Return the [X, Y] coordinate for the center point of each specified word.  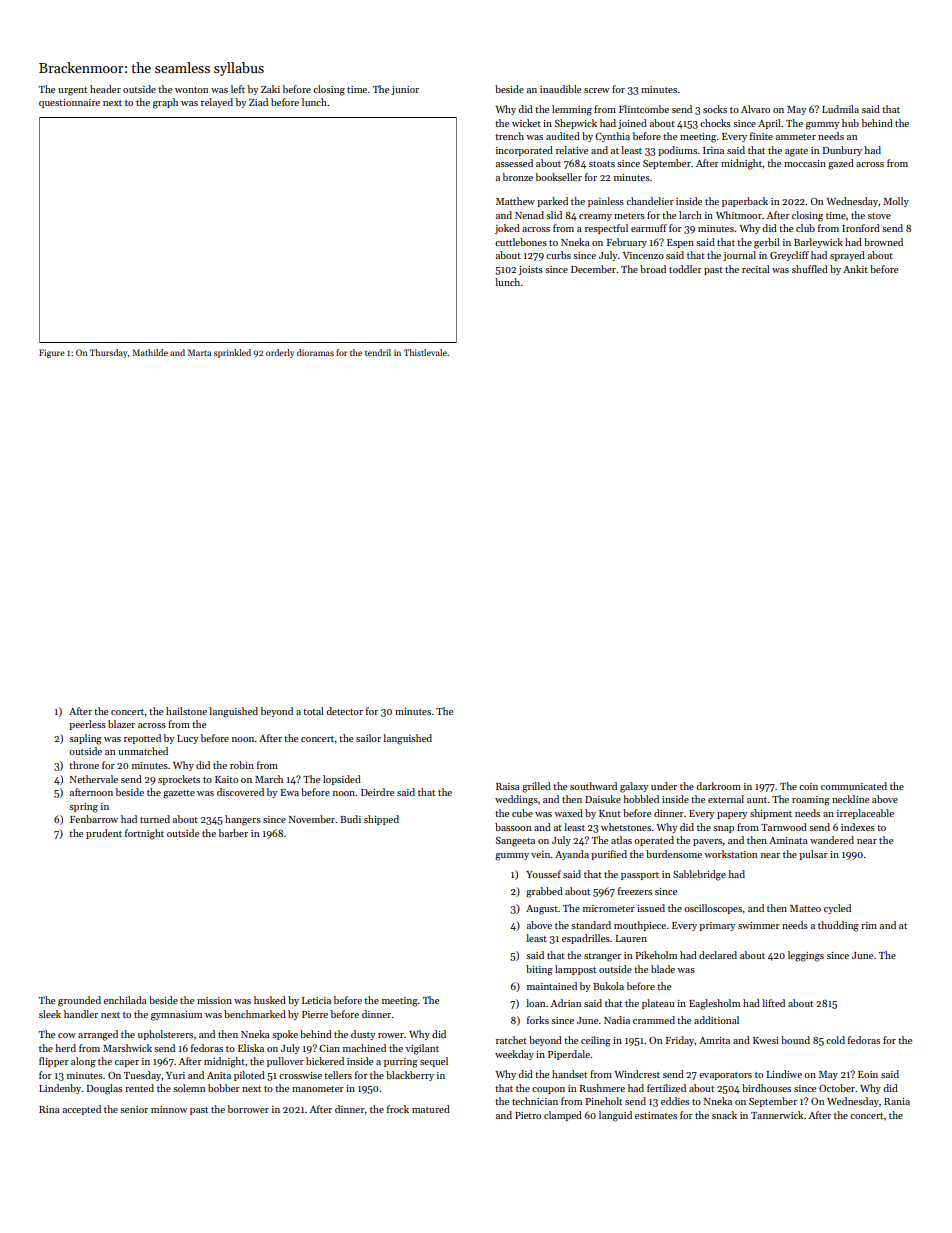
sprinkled [232, 353]
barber [233, 833]
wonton [192, 90]
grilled [536, 787]
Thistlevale [425, 352]
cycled [837, 909]
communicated [854, 786]
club [805, 228]
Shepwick [576, 124]
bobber [224, 1088]
